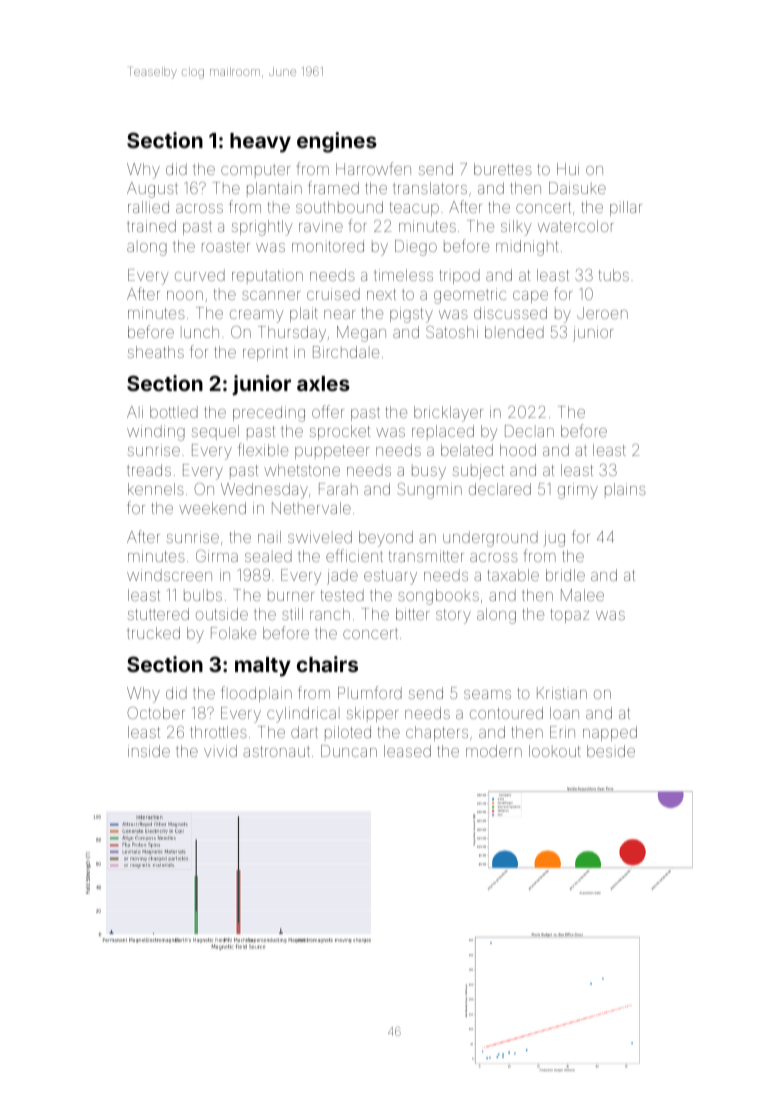 This image has width=774, height=1098. What do you see at coordinates (527, 248) in the image?
I see `midnight` at bounding box center [527, 248].
